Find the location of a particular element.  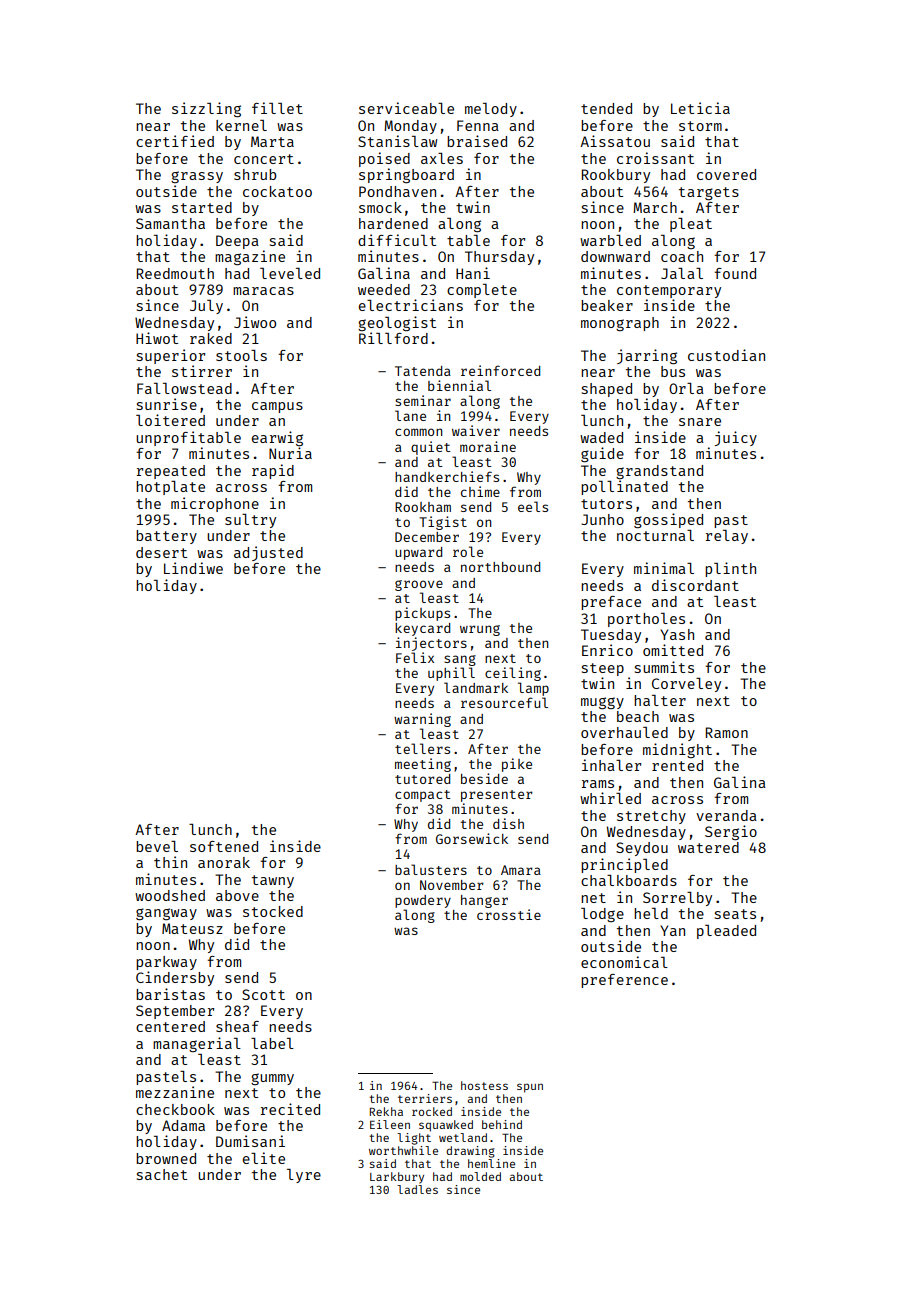

fillet is located at coordinates (277, 108).
